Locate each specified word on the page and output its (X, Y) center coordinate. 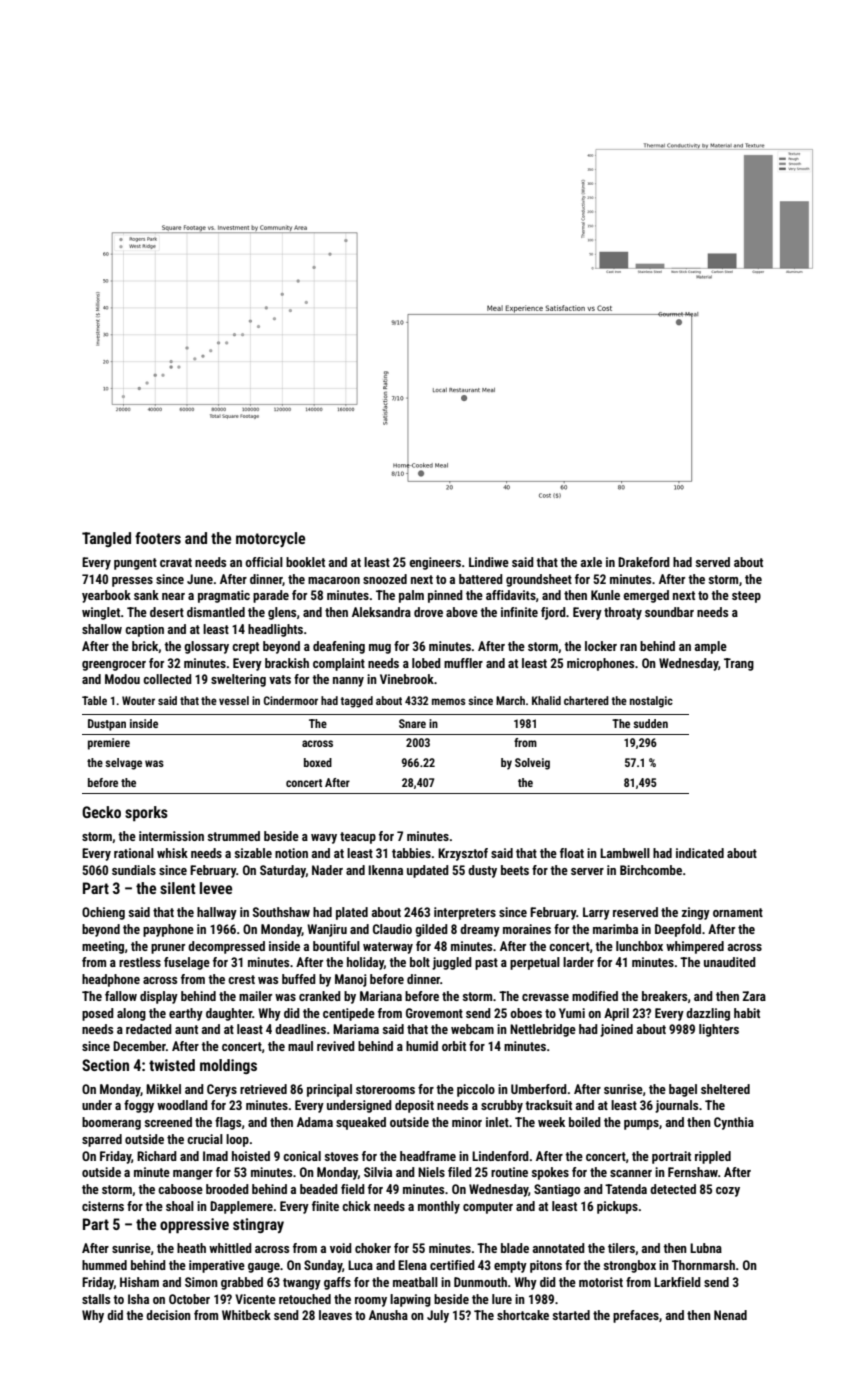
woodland (182, 1105)
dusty (482, 871)
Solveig (532, 764)
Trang (739, 664)
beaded (319, 1189)
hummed (104, 1265)
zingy (696, 913)
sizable (253, 853)
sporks (146, 813)
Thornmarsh (703, 1265)
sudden (650, 723)
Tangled (106, 539)
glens (282, 613)
